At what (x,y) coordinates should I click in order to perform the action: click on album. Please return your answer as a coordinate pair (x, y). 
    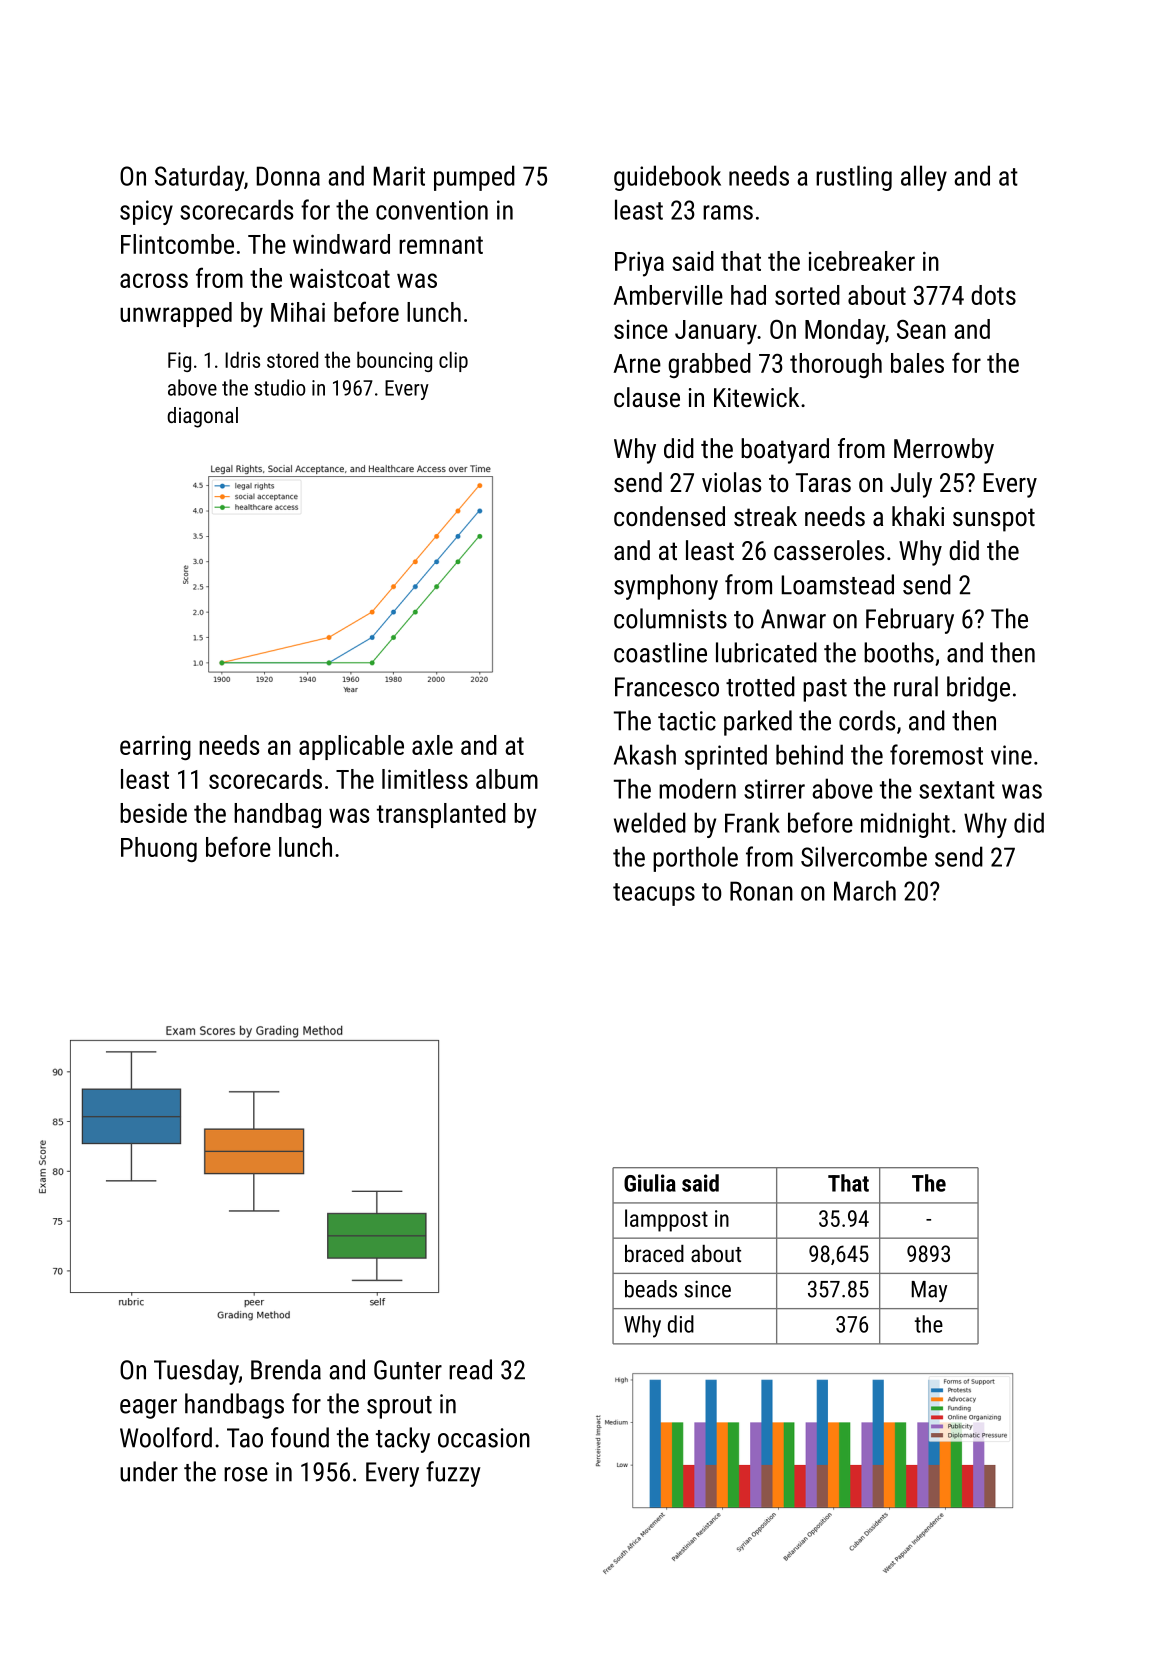
    Looking at the image, I should click on (507, 779).
